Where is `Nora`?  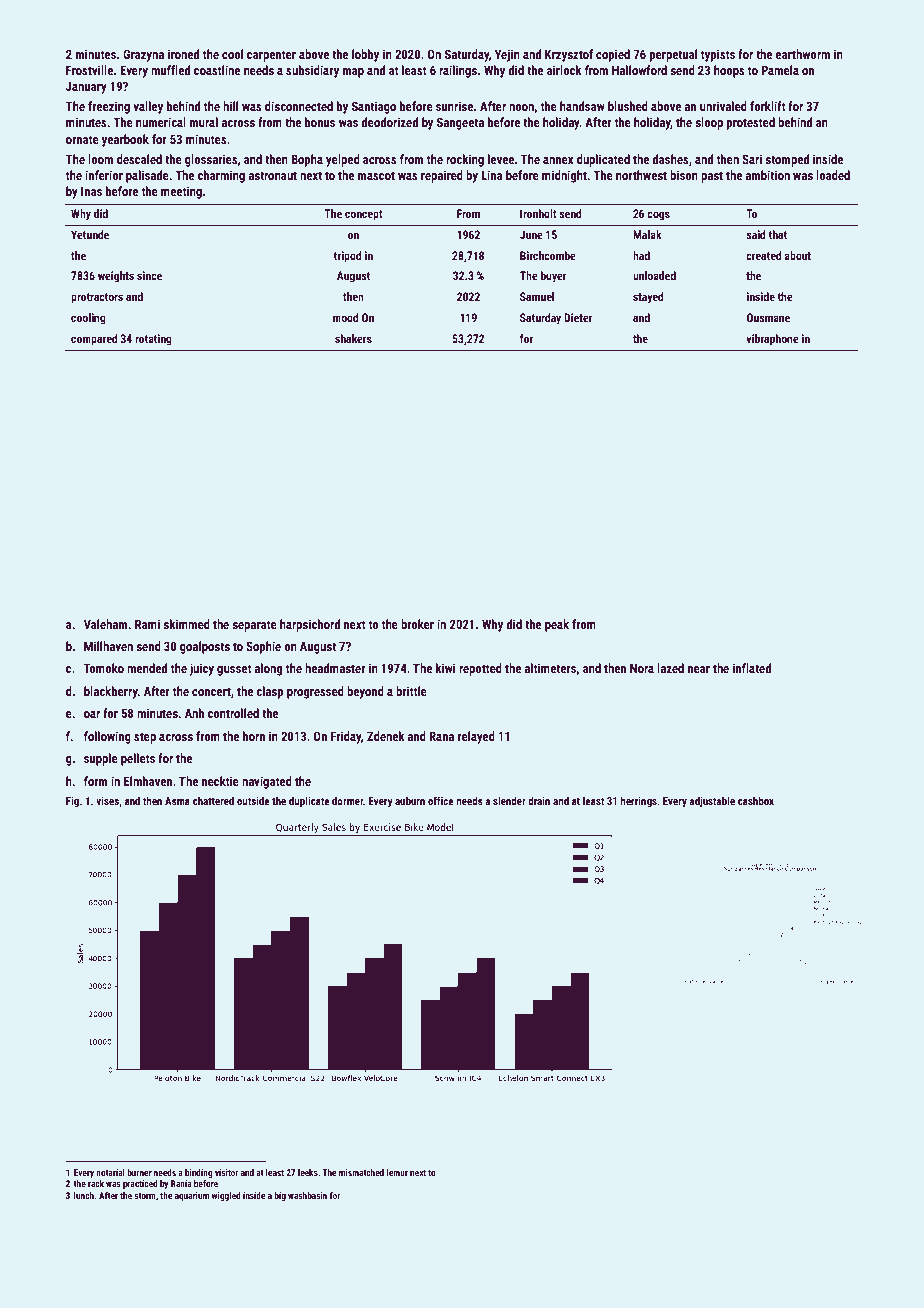
Nora is located at coordinates (642, 668).
